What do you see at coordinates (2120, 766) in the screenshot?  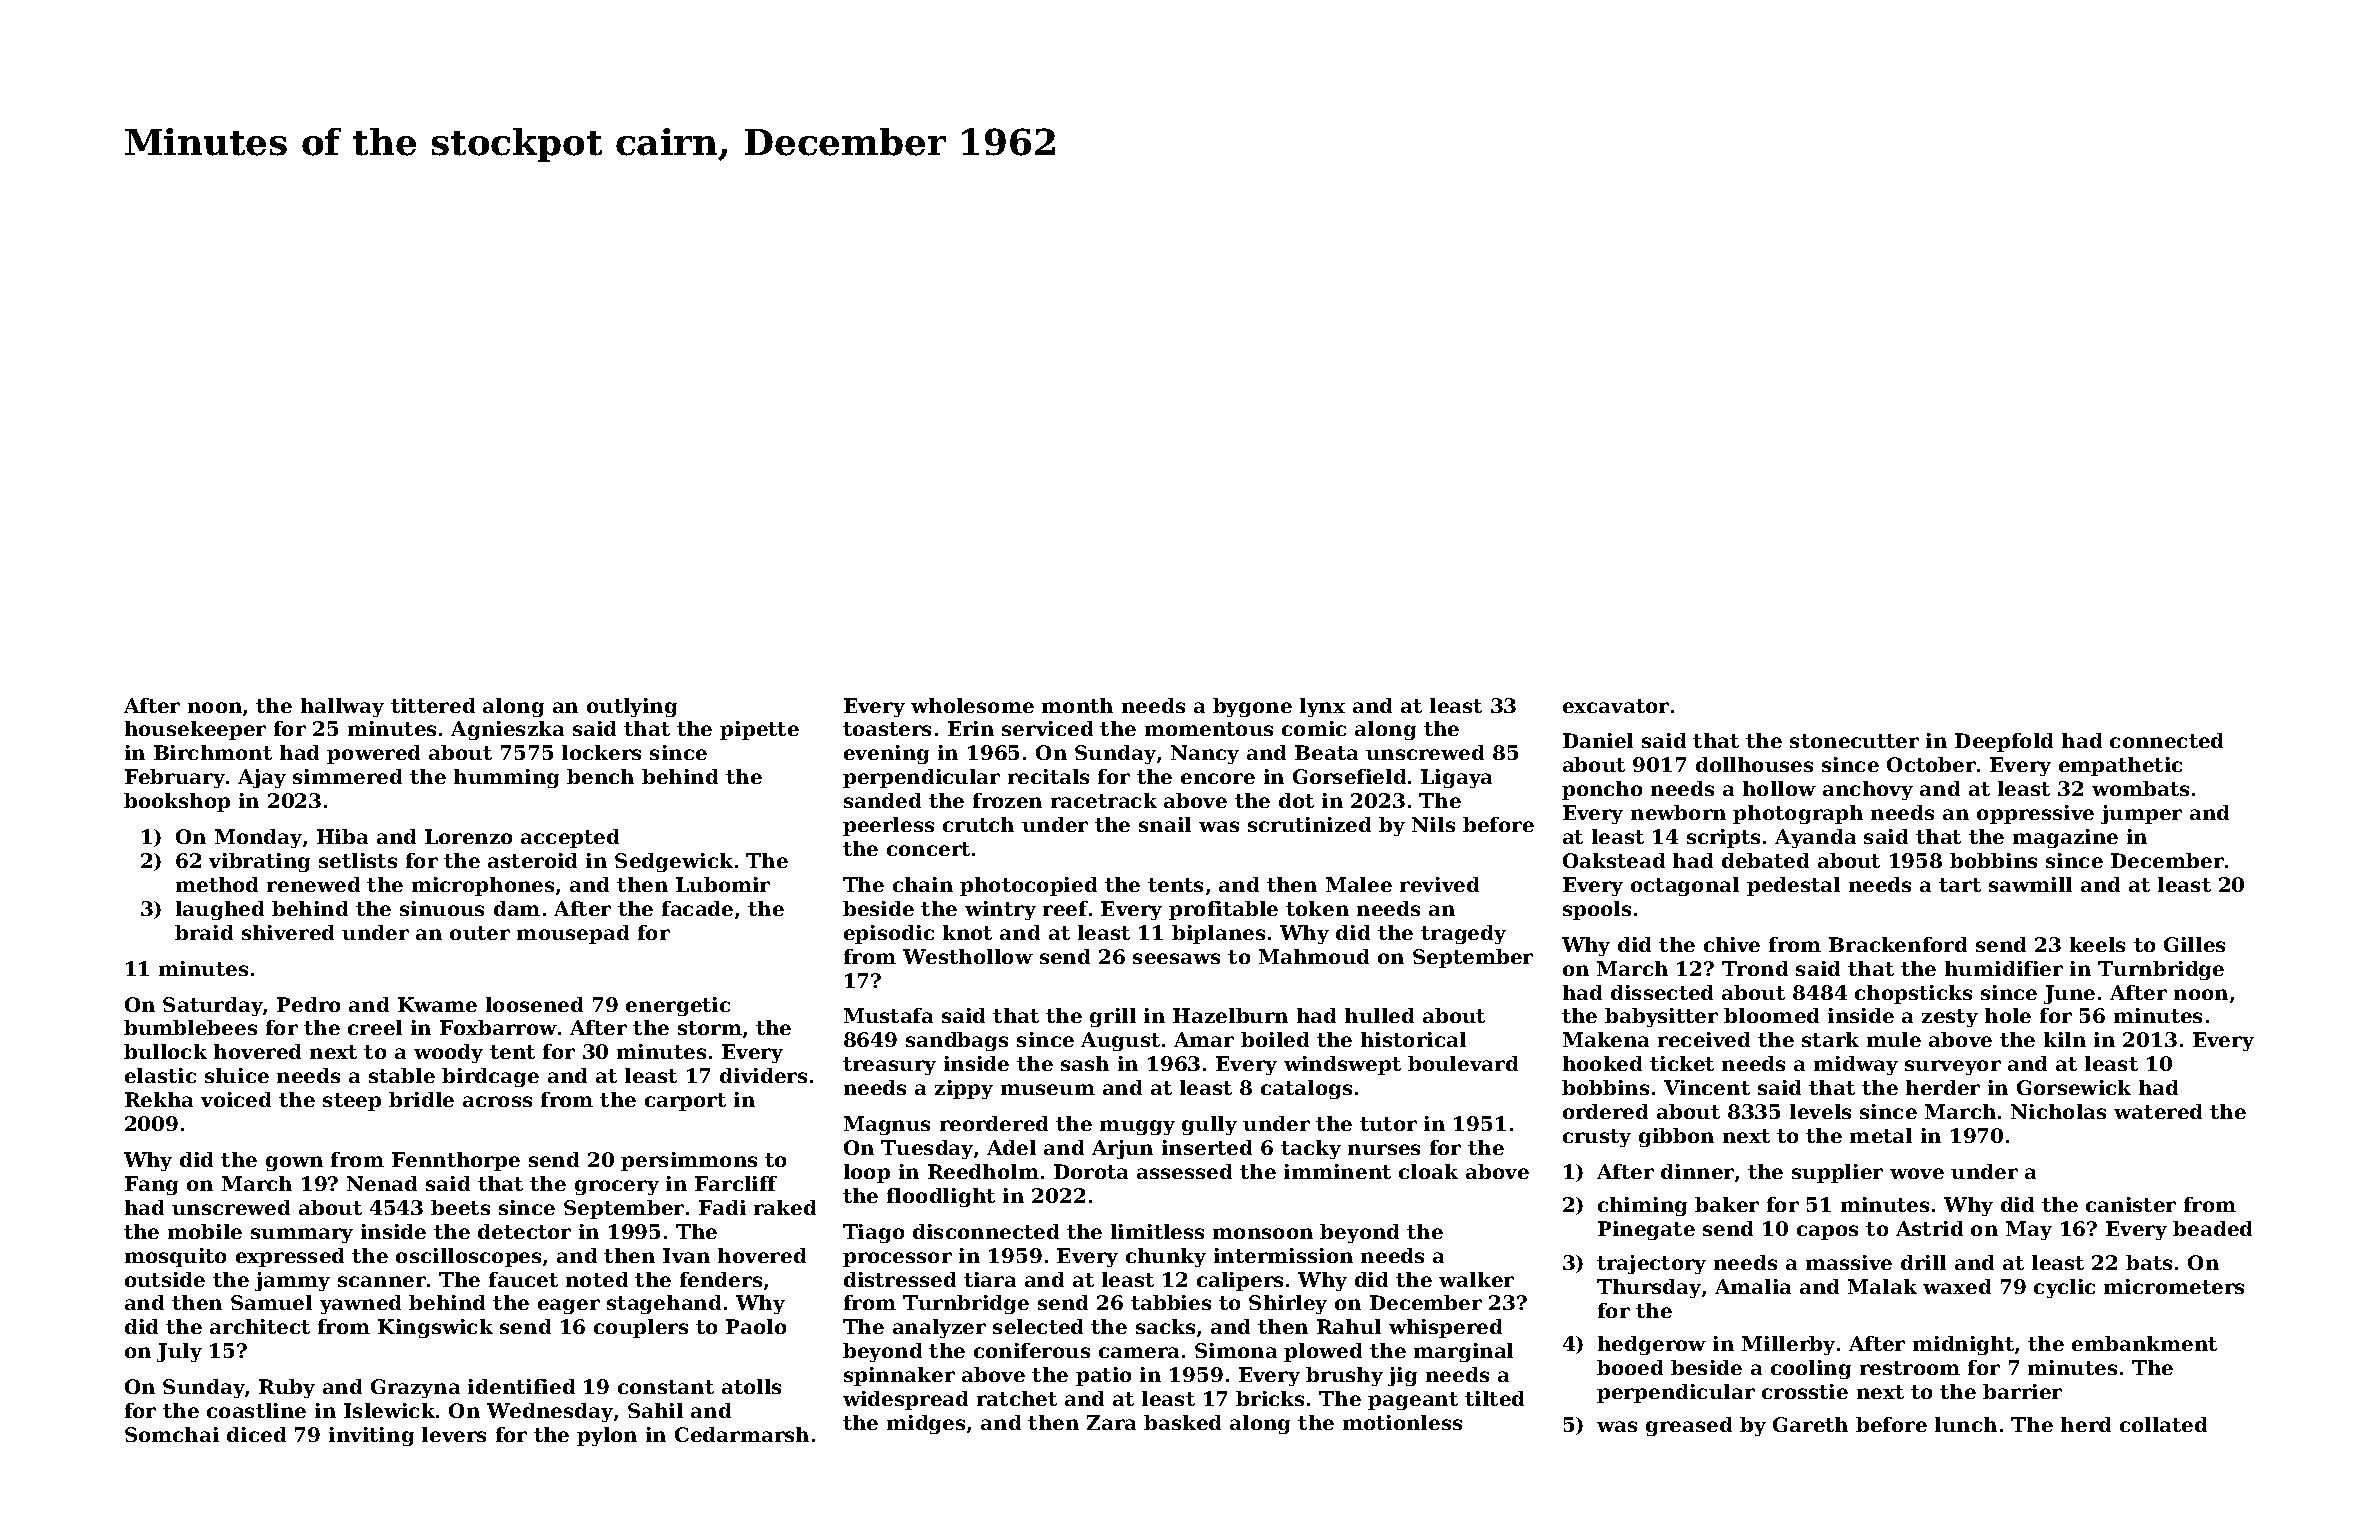 I see `empathetic` at bounding box center [2120, 766].
